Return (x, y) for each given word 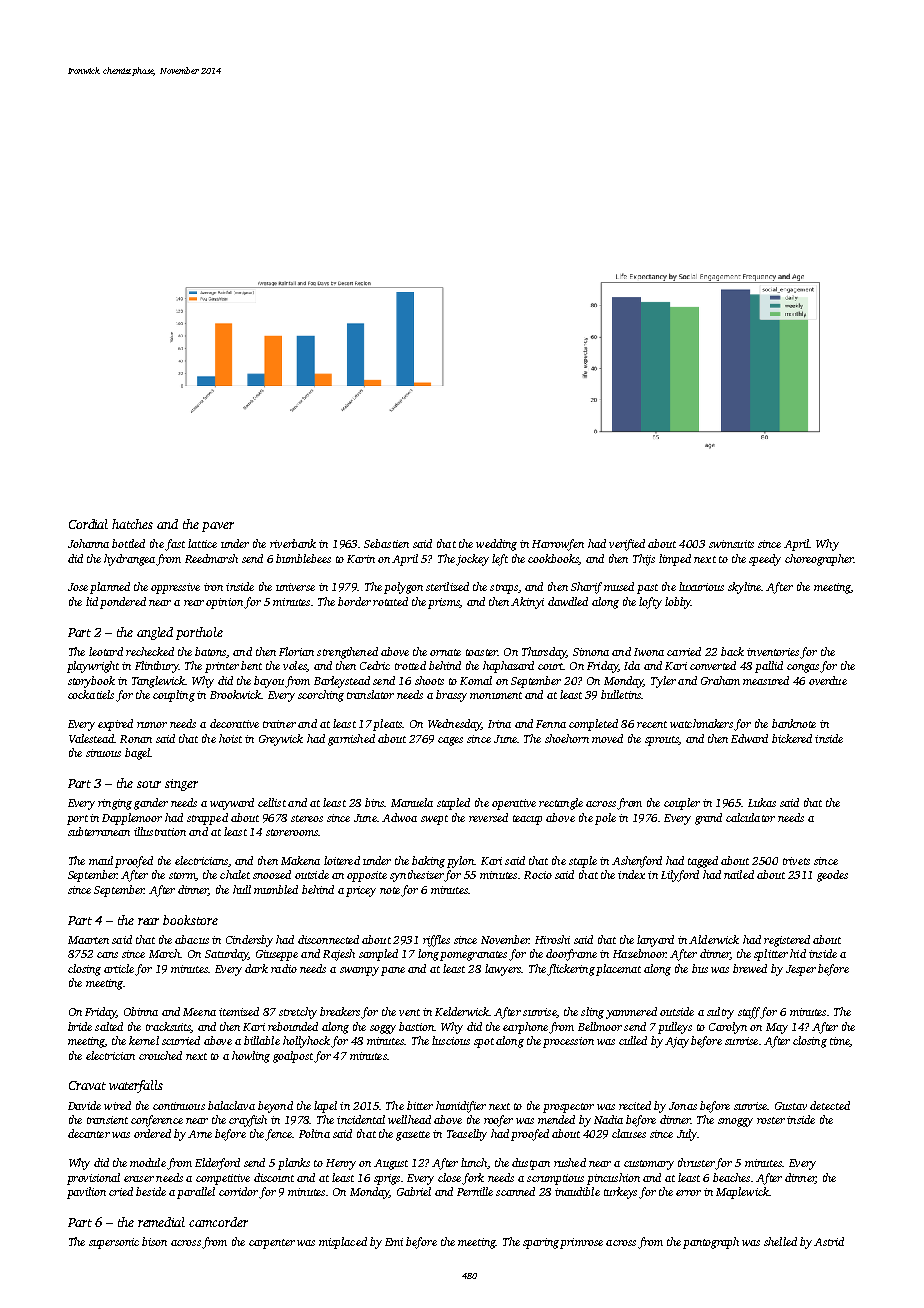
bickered (792, 738)
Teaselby (467, 1135)
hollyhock (306, 1042)
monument (496, 695)
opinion (224, 603)
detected (830, 1105)
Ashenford (637, 862)
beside (151, 1191)
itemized (239, 1011)
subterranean (99, 831)
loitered (342, 860)
